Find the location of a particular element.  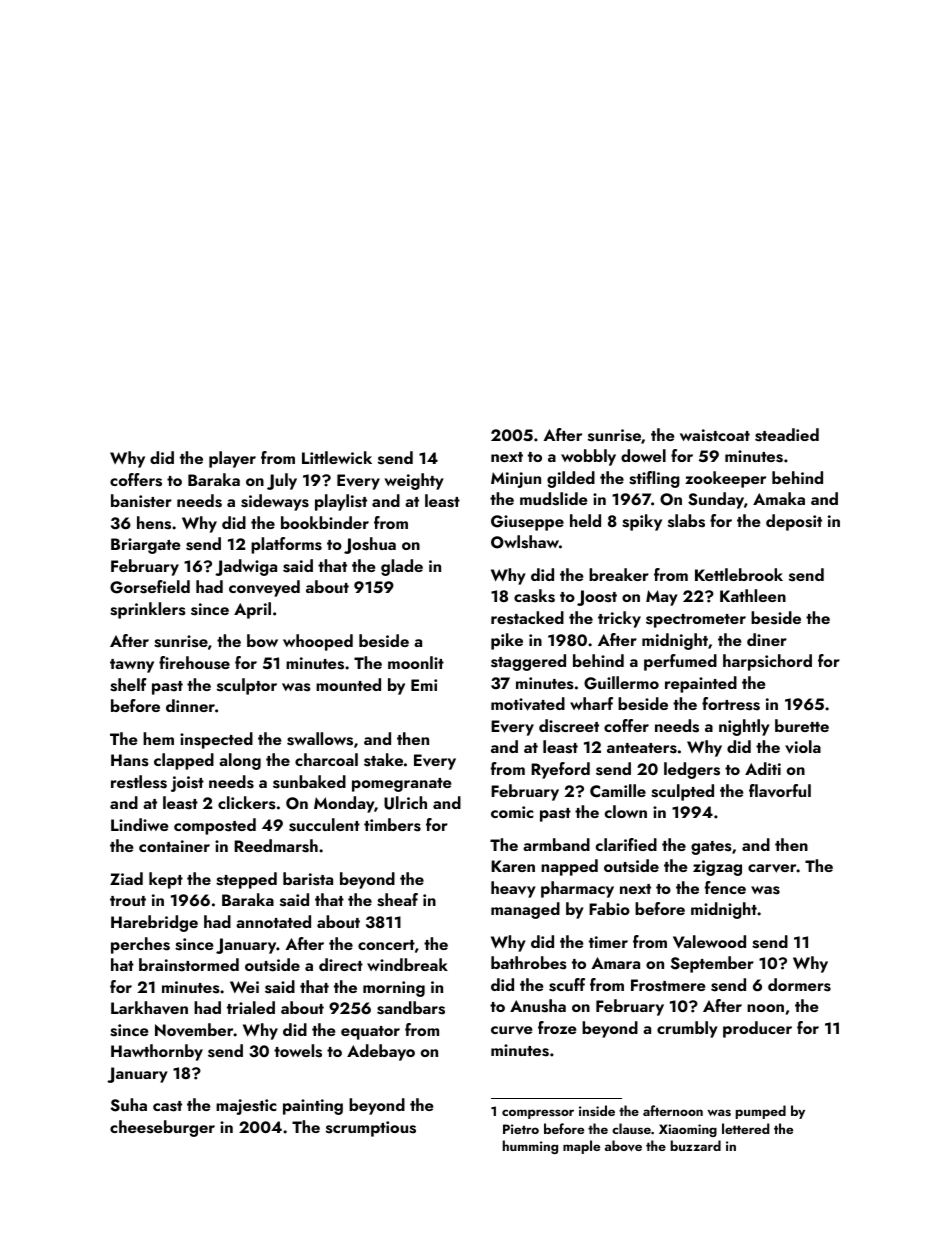

Littlewick is located at coordinates (337, 457).
